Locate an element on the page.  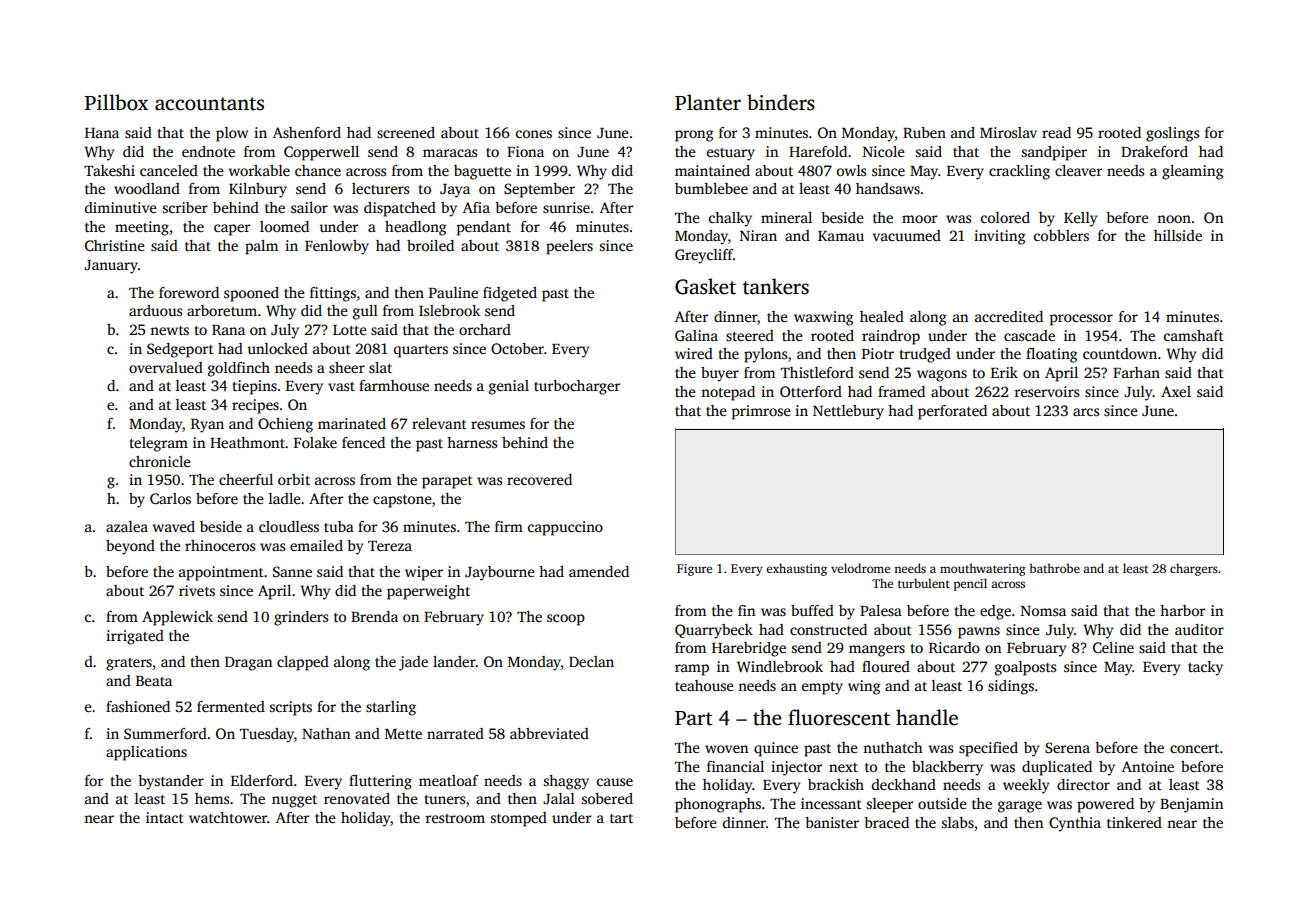
Applewick is located at coordinates (177, 618).
